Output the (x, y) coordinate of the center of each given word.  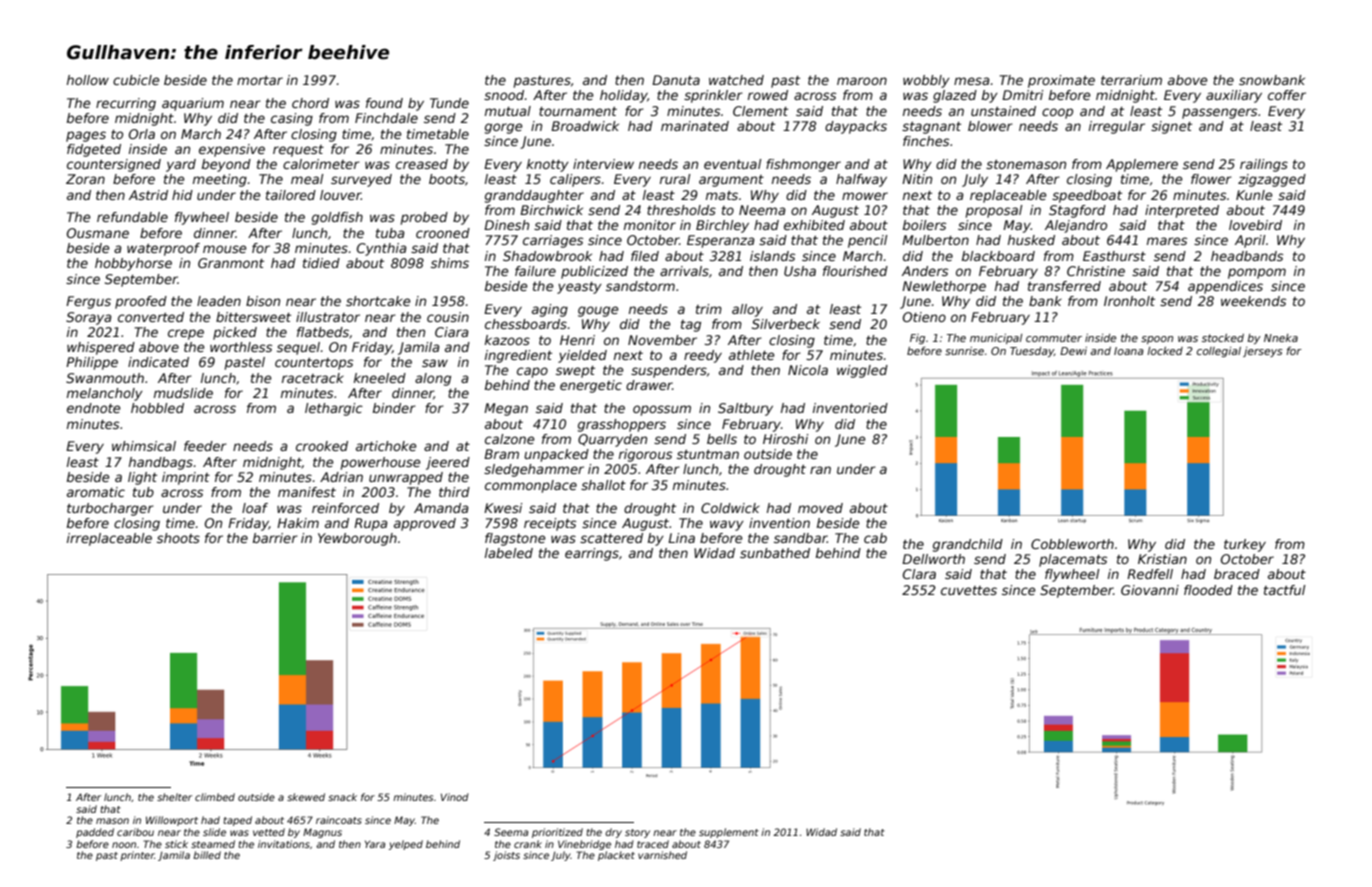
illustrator (328, 317)
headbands (1247, 256)
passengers (1219, 113)
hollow (88, 80)
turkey (1245, 545)
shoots (178, 538)
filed (645, 256)
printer (137, 856)
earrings (592, 554)
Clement (760, 111)
